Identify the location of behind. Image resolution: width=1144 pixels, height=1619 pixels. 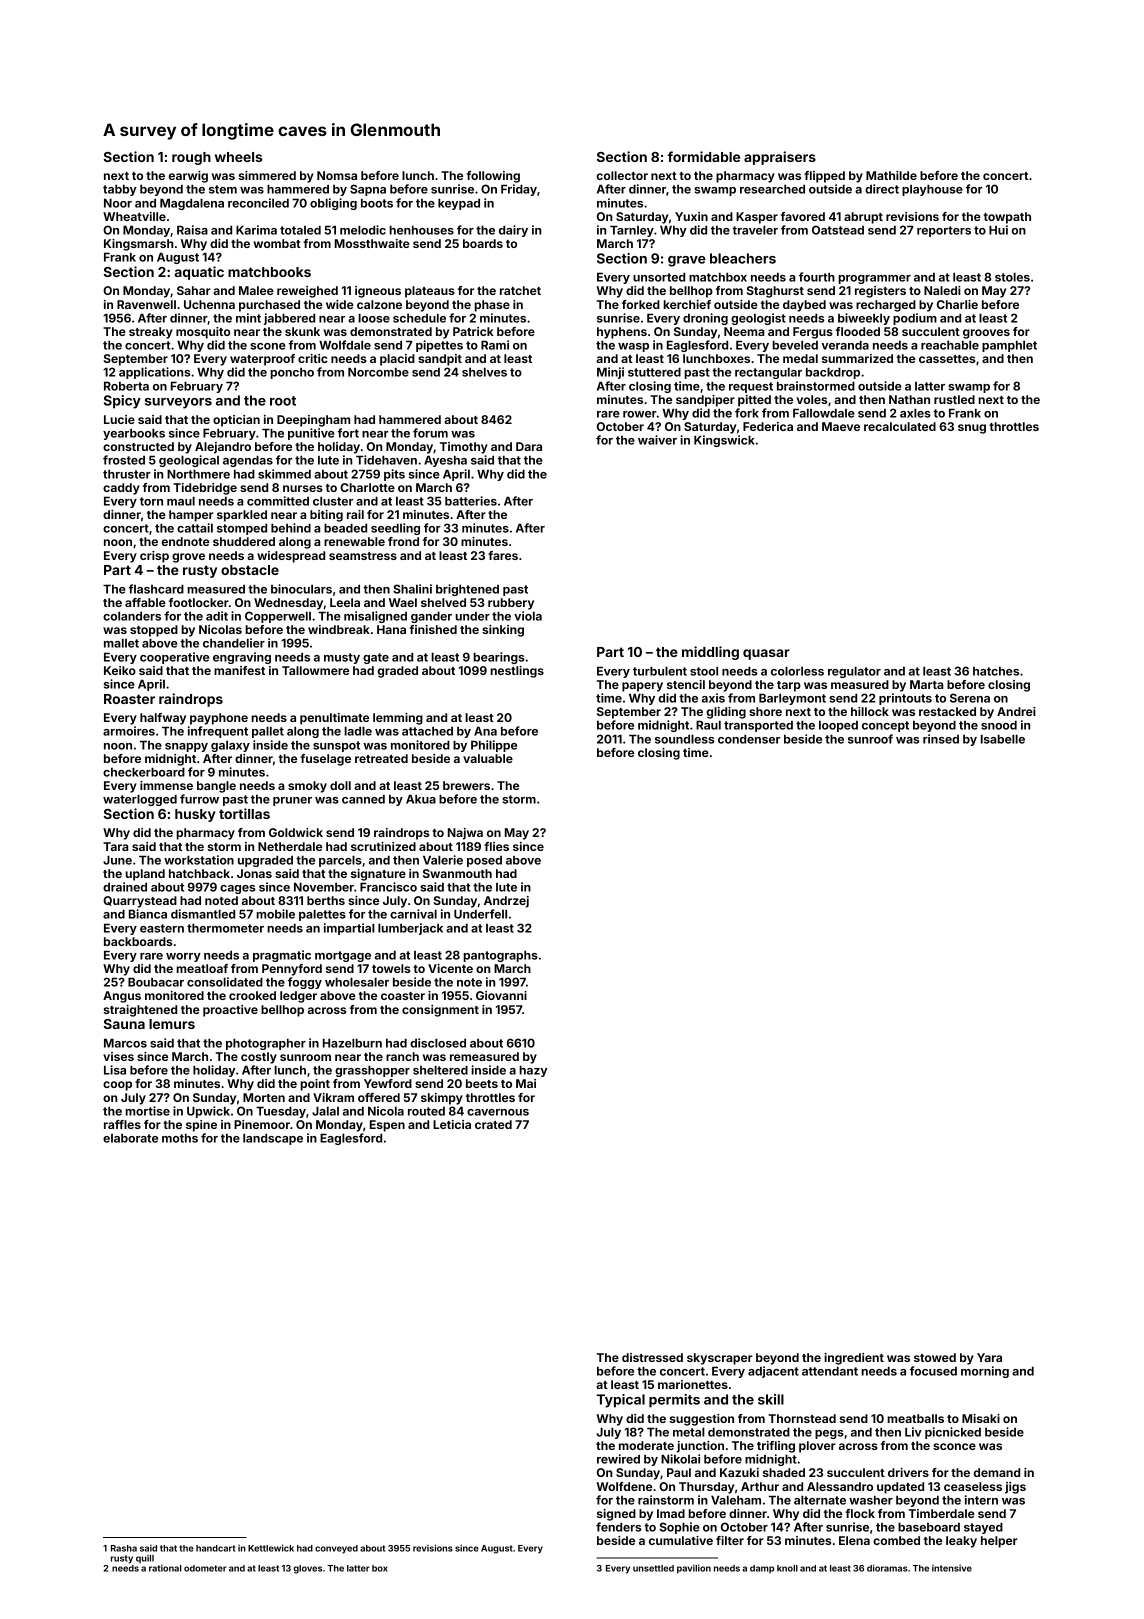
(291, 528).
